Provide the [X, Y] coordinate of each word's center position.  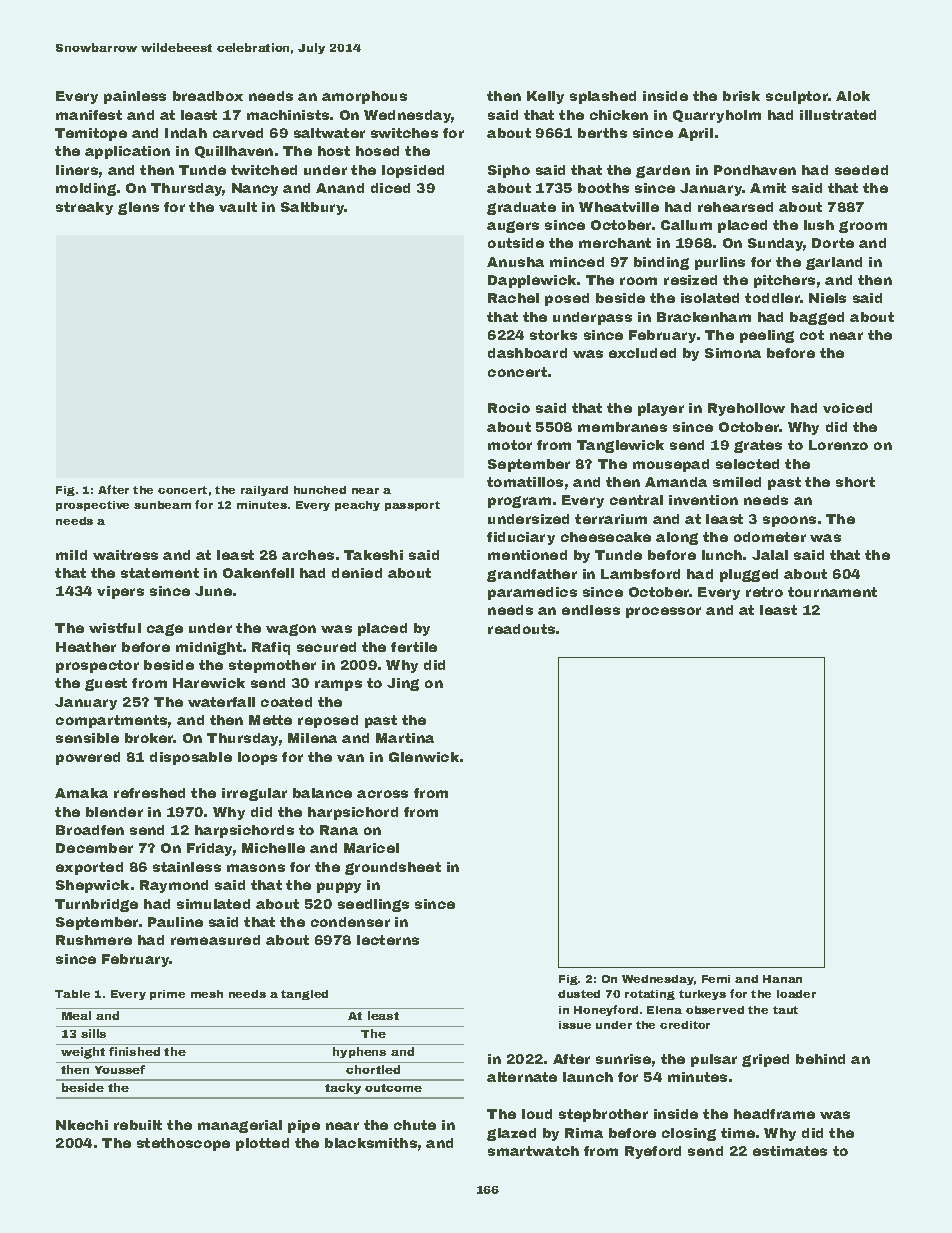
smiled [737, 482]
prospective [92, 506]
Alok [853, 96]
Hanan [782, 979]
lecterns [388, 940]
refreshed [149, 793]
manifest [89, 115]
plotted [262, 1144]
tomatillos [525, 482]
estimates [790, 1151]
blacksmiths [371, 1143]
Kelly [545, 97]
